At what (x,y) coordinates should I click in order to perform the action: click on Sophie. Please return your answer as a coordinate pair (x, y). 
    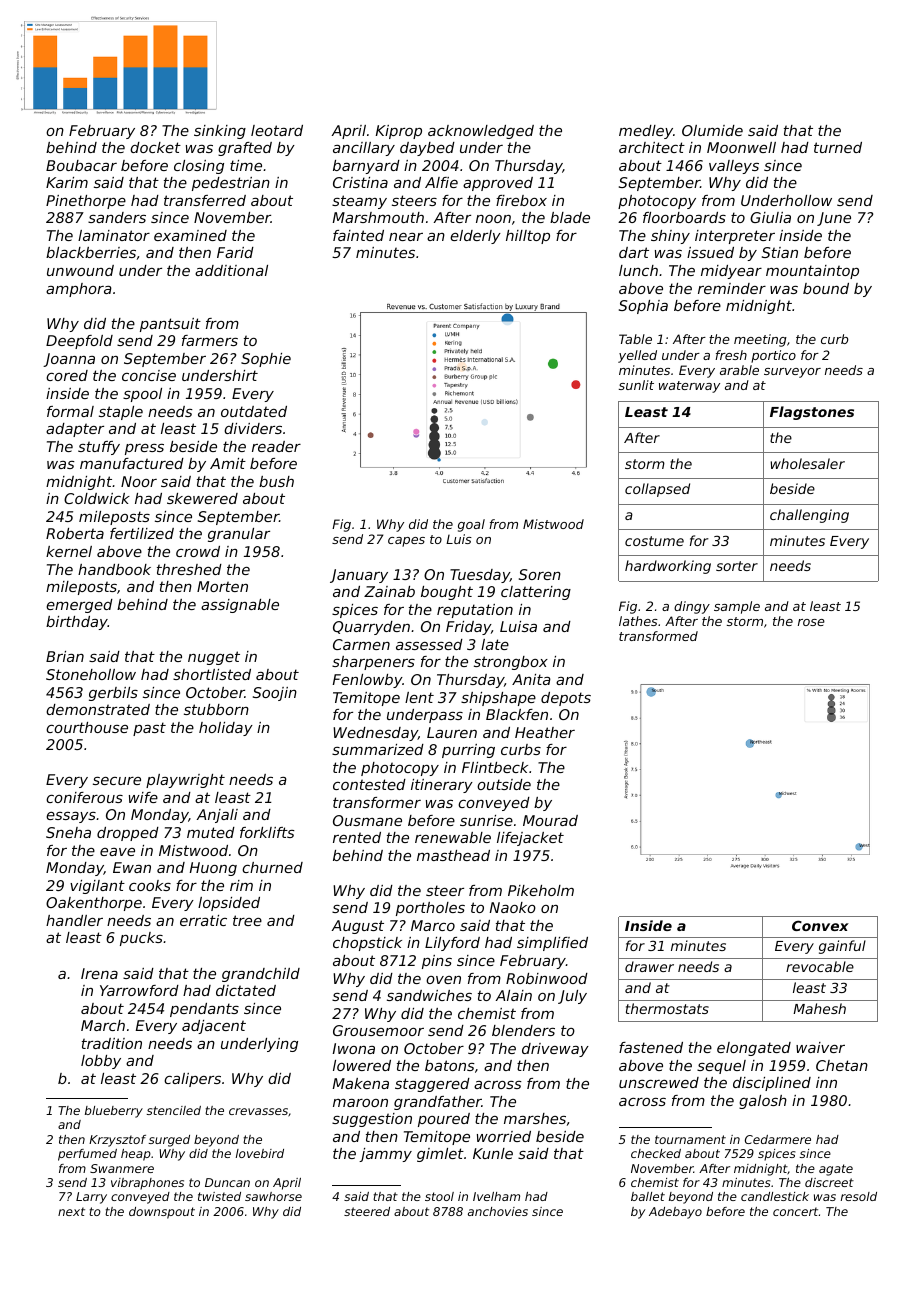
    Looking at the image, I should click on (266, 360).
